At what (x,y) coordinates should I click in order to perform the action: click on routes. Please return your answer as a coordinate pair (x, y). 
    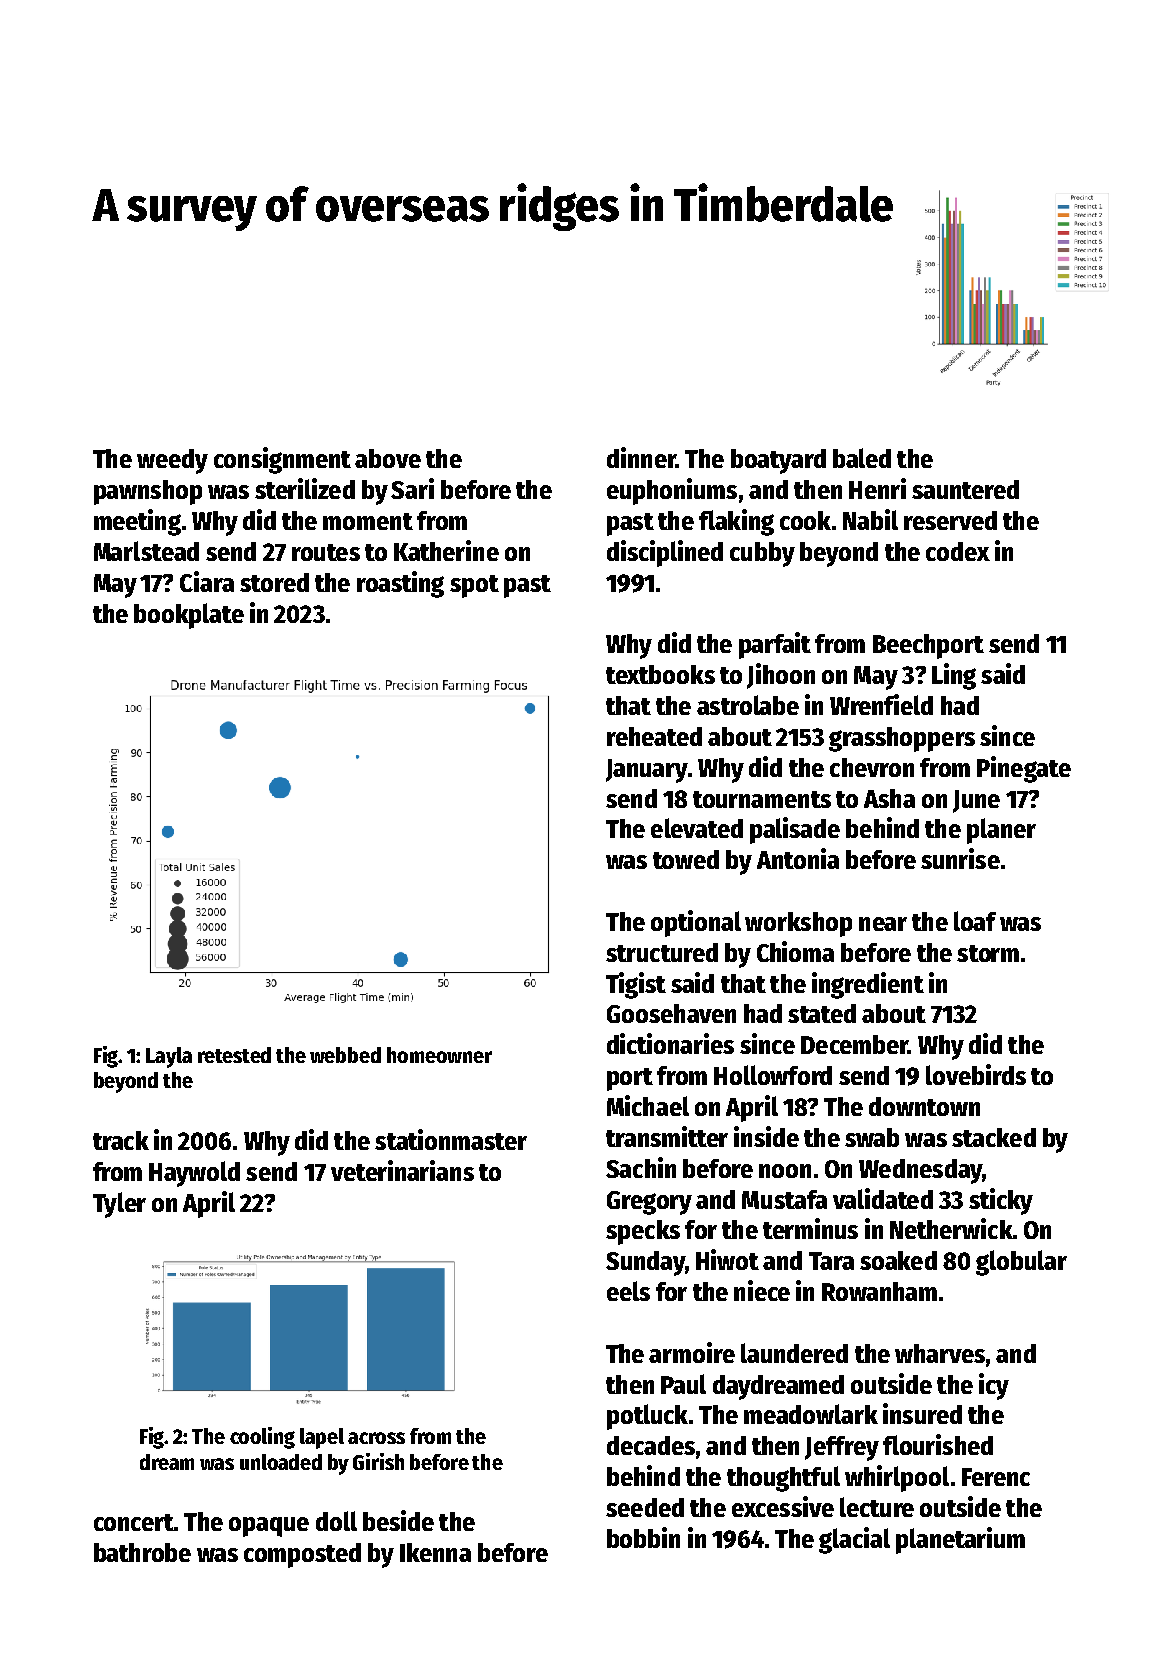
    Looking at the image, I should click on (326, 552).
